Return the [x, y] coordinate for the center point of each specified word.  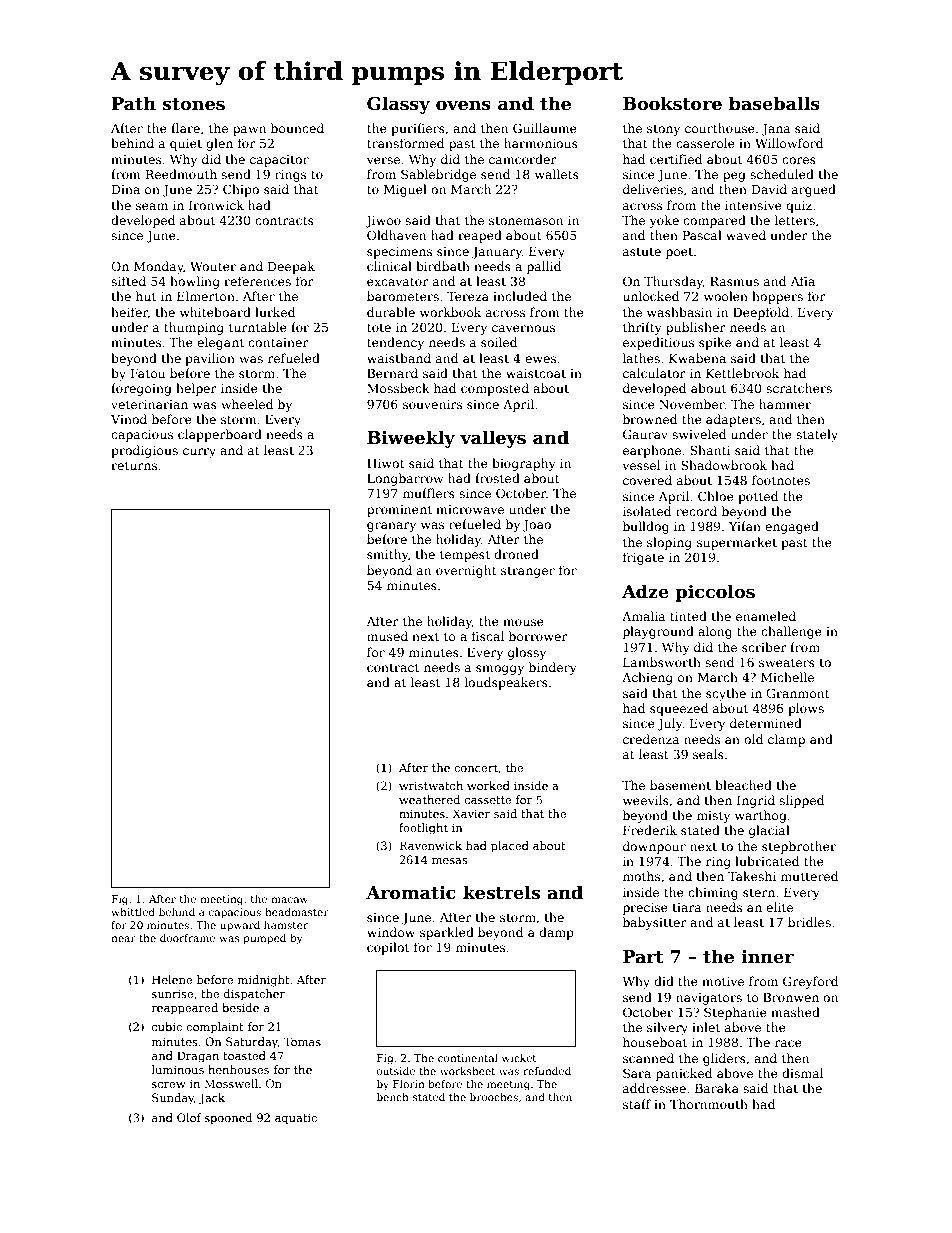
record [696, 511]
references [257, 281]
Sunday [173, 1099]
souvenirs [432, 404]
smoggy [500, 670]
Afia [802, 281]
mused [387, 636]
